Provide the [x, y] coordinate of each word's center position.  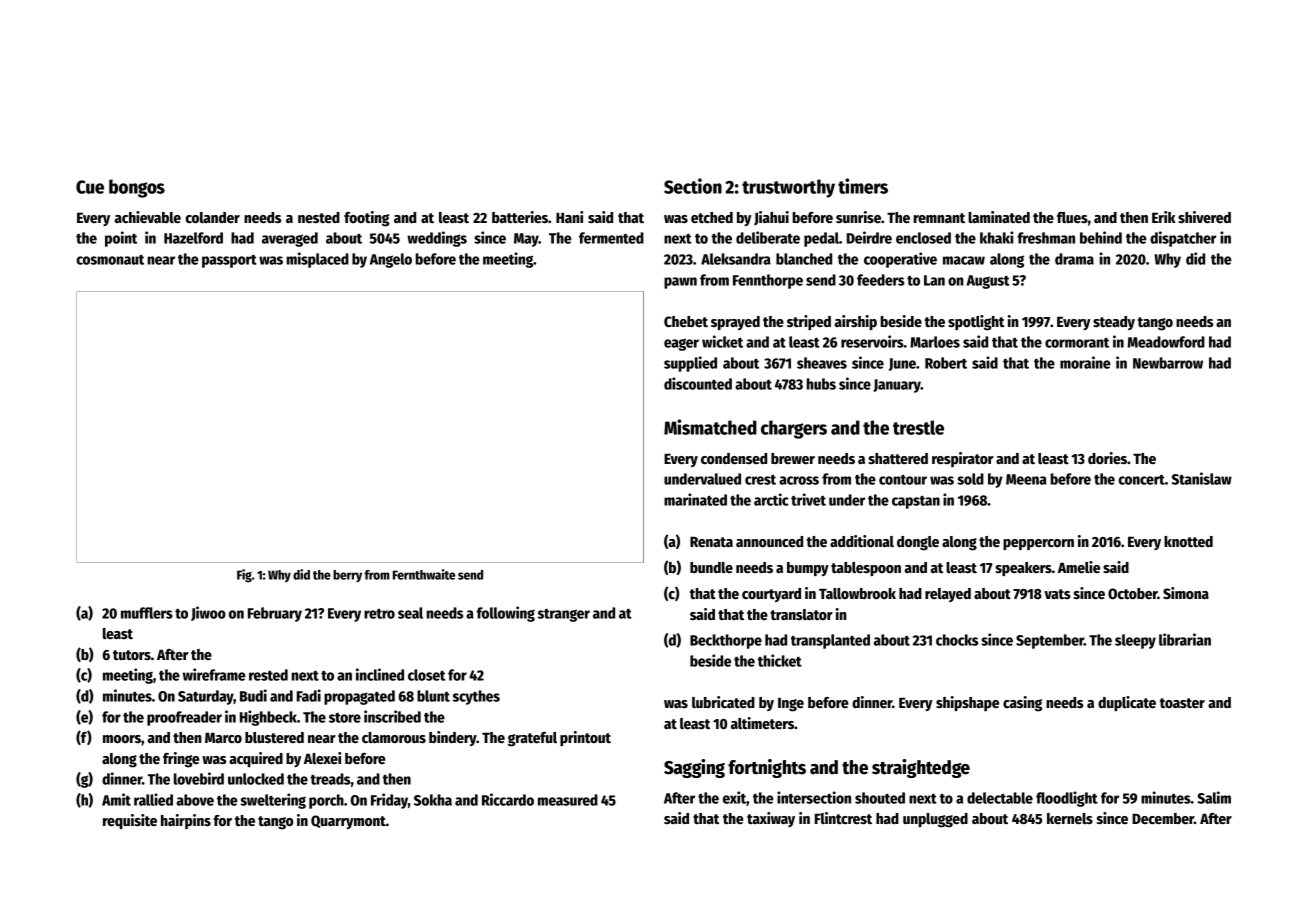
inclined [380, 674]
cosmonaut [110, 260]
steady [1114, 323]
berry [347, 576]
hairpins [186, 821]
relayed [948, 595]
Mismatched [710, 427]
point [121, 239]
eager [681, 344]
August [988, 282]
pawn [680, 283]
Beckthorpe [726, 641]
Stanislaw [1202, 478]
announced [769, 541]
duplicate [1127, 703]
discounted [698, 383]
